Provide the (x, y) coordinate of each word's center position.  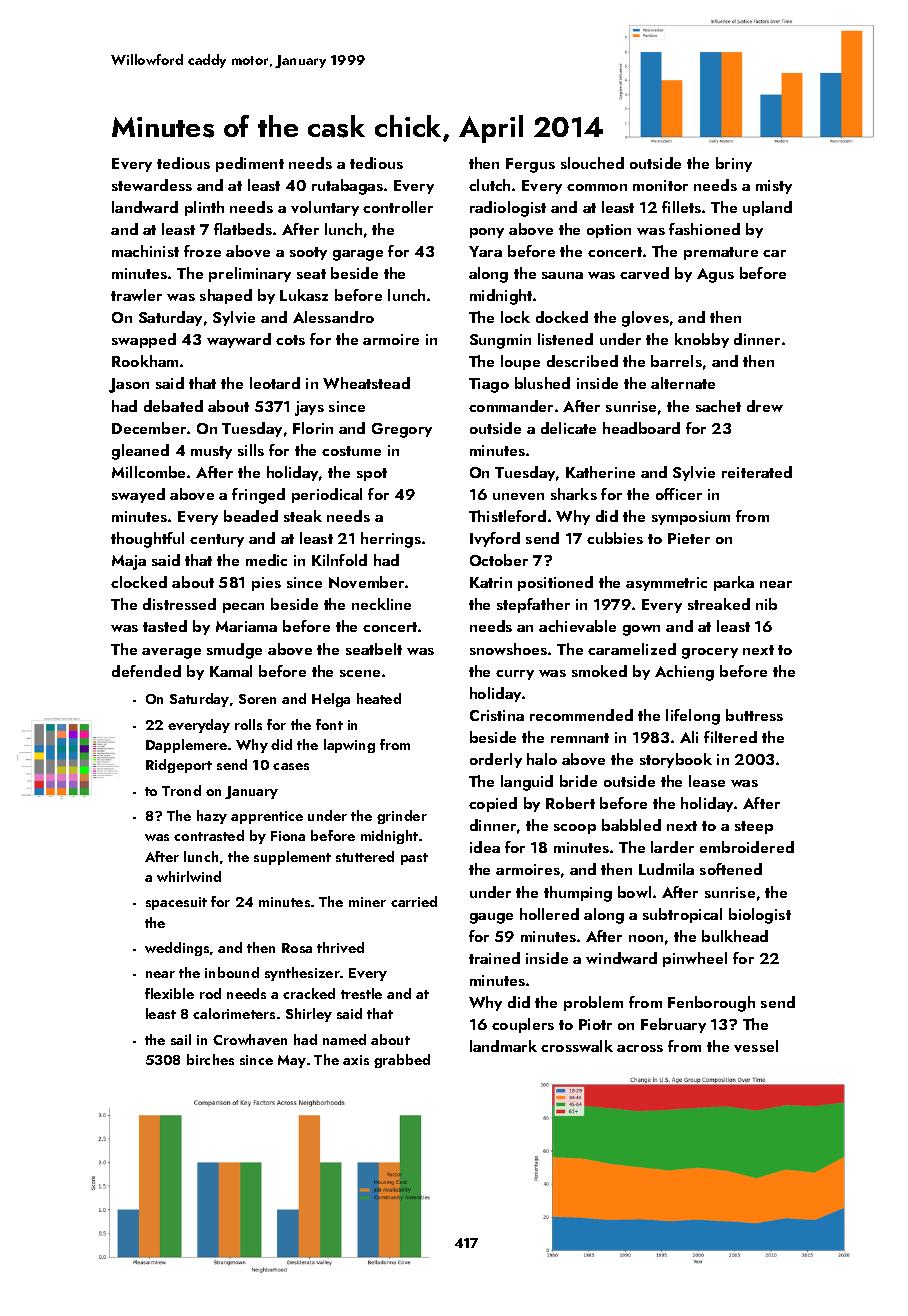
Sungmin (500, 341)
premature (721, 253)
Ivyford (495, 539)
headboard (641, 428)
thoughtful (147, 540)
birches (210, 1059)
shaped (226, 296)
